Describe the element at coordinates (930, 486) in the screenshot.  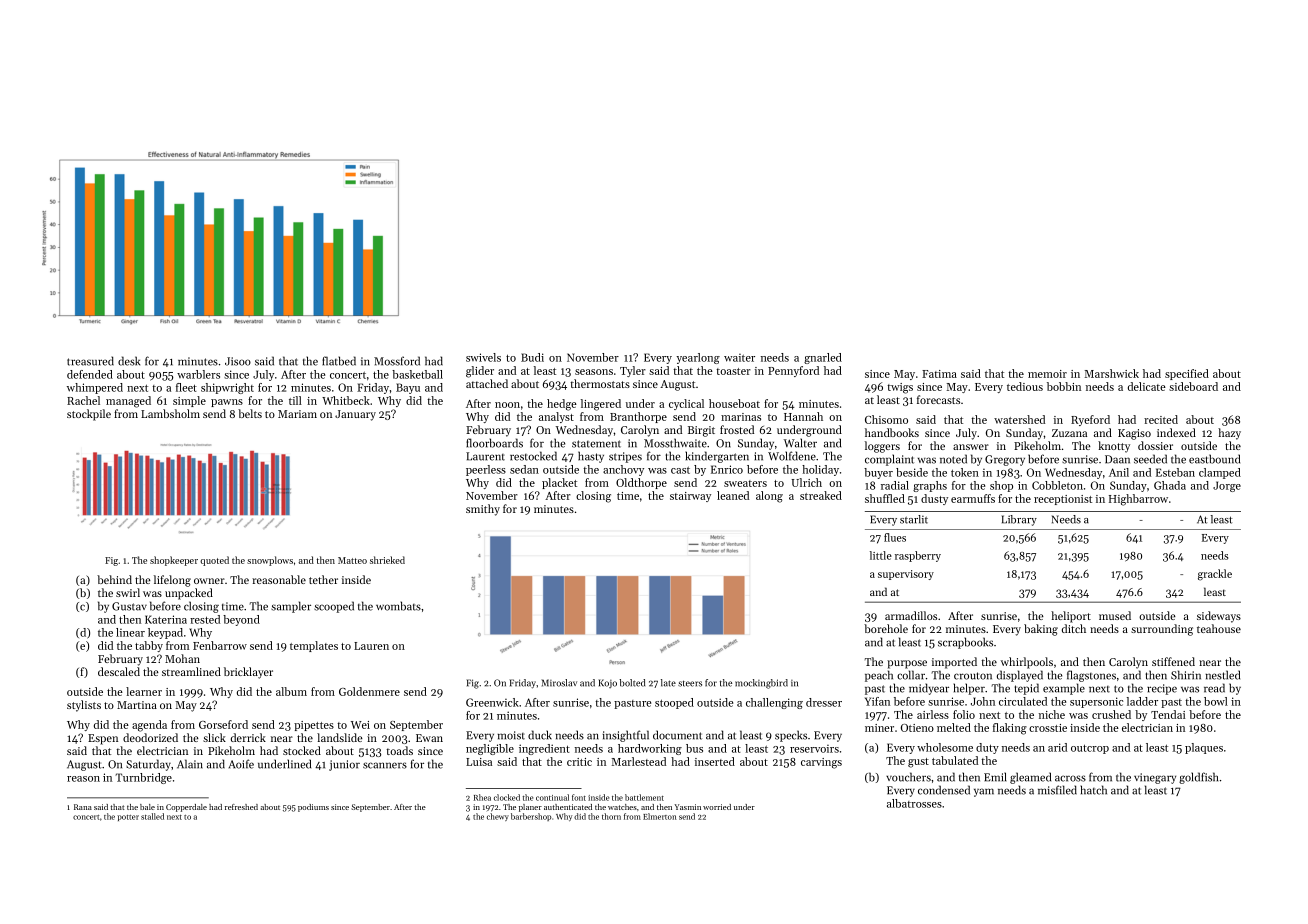
I see `graphs` at that location.
